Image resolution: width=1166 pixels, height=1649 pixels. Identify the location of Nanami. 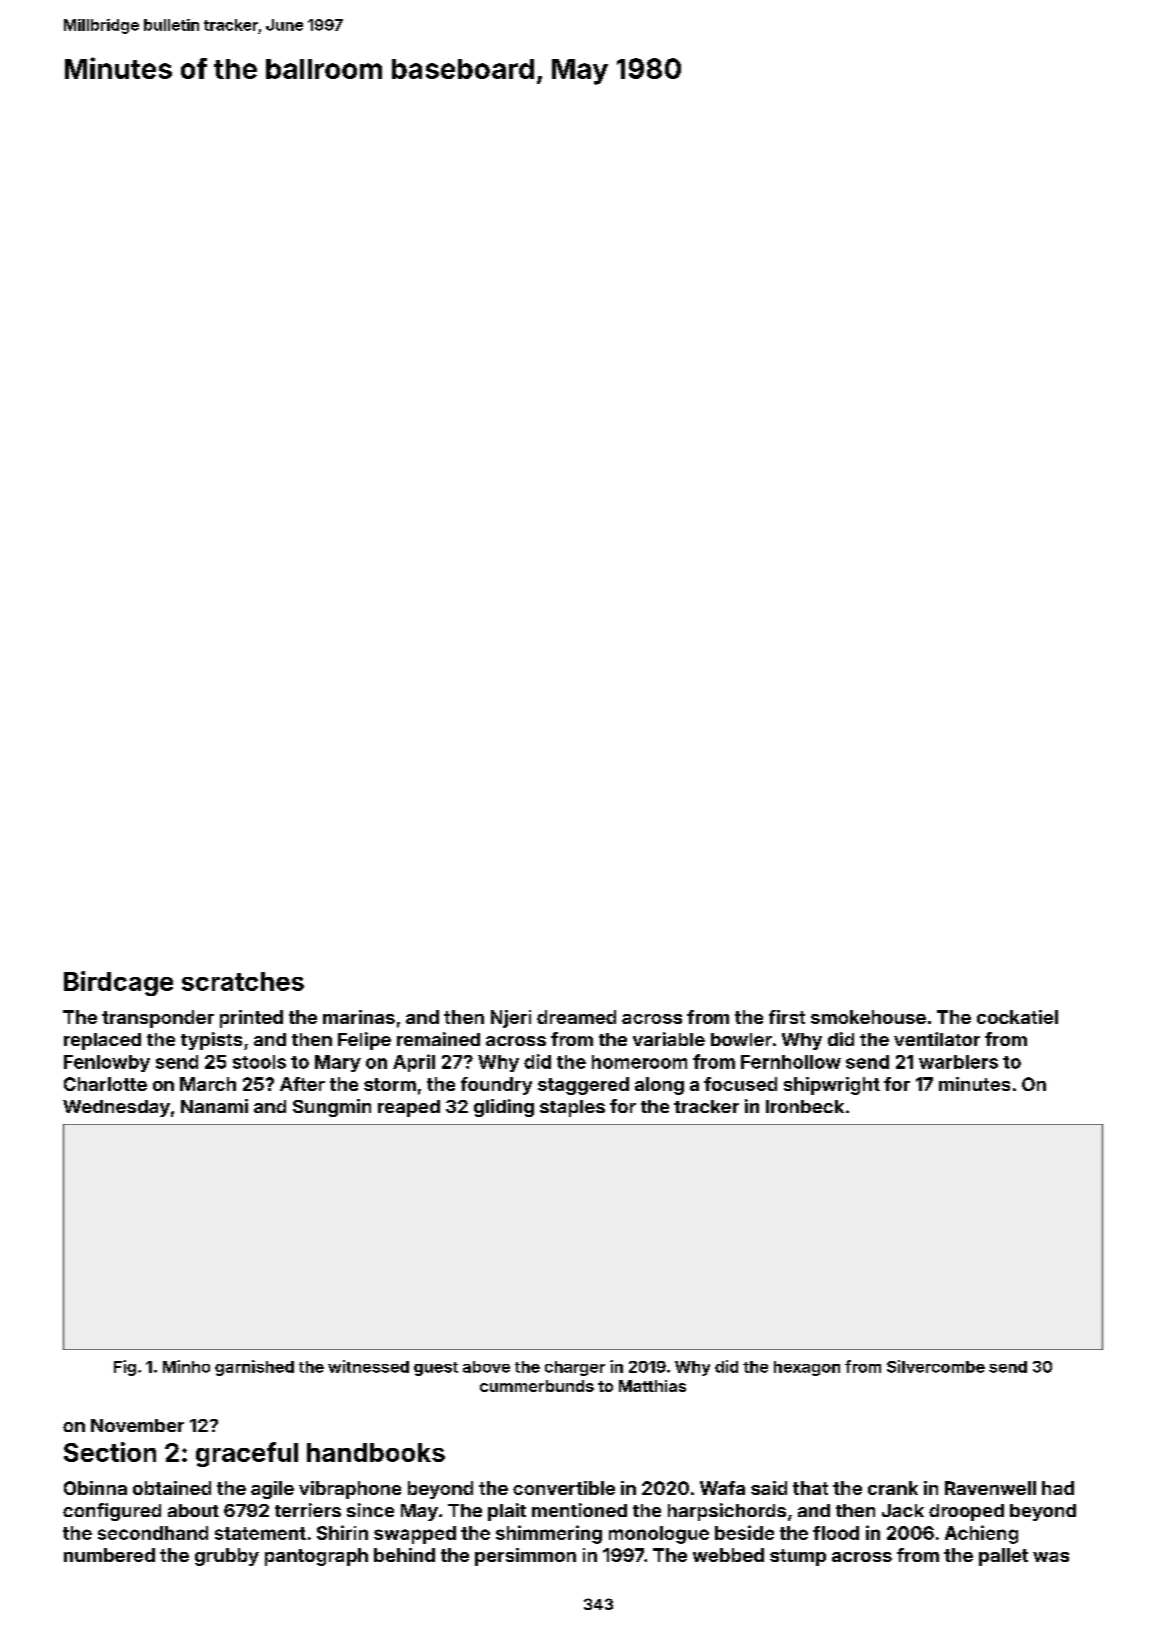
(214, 1106).
